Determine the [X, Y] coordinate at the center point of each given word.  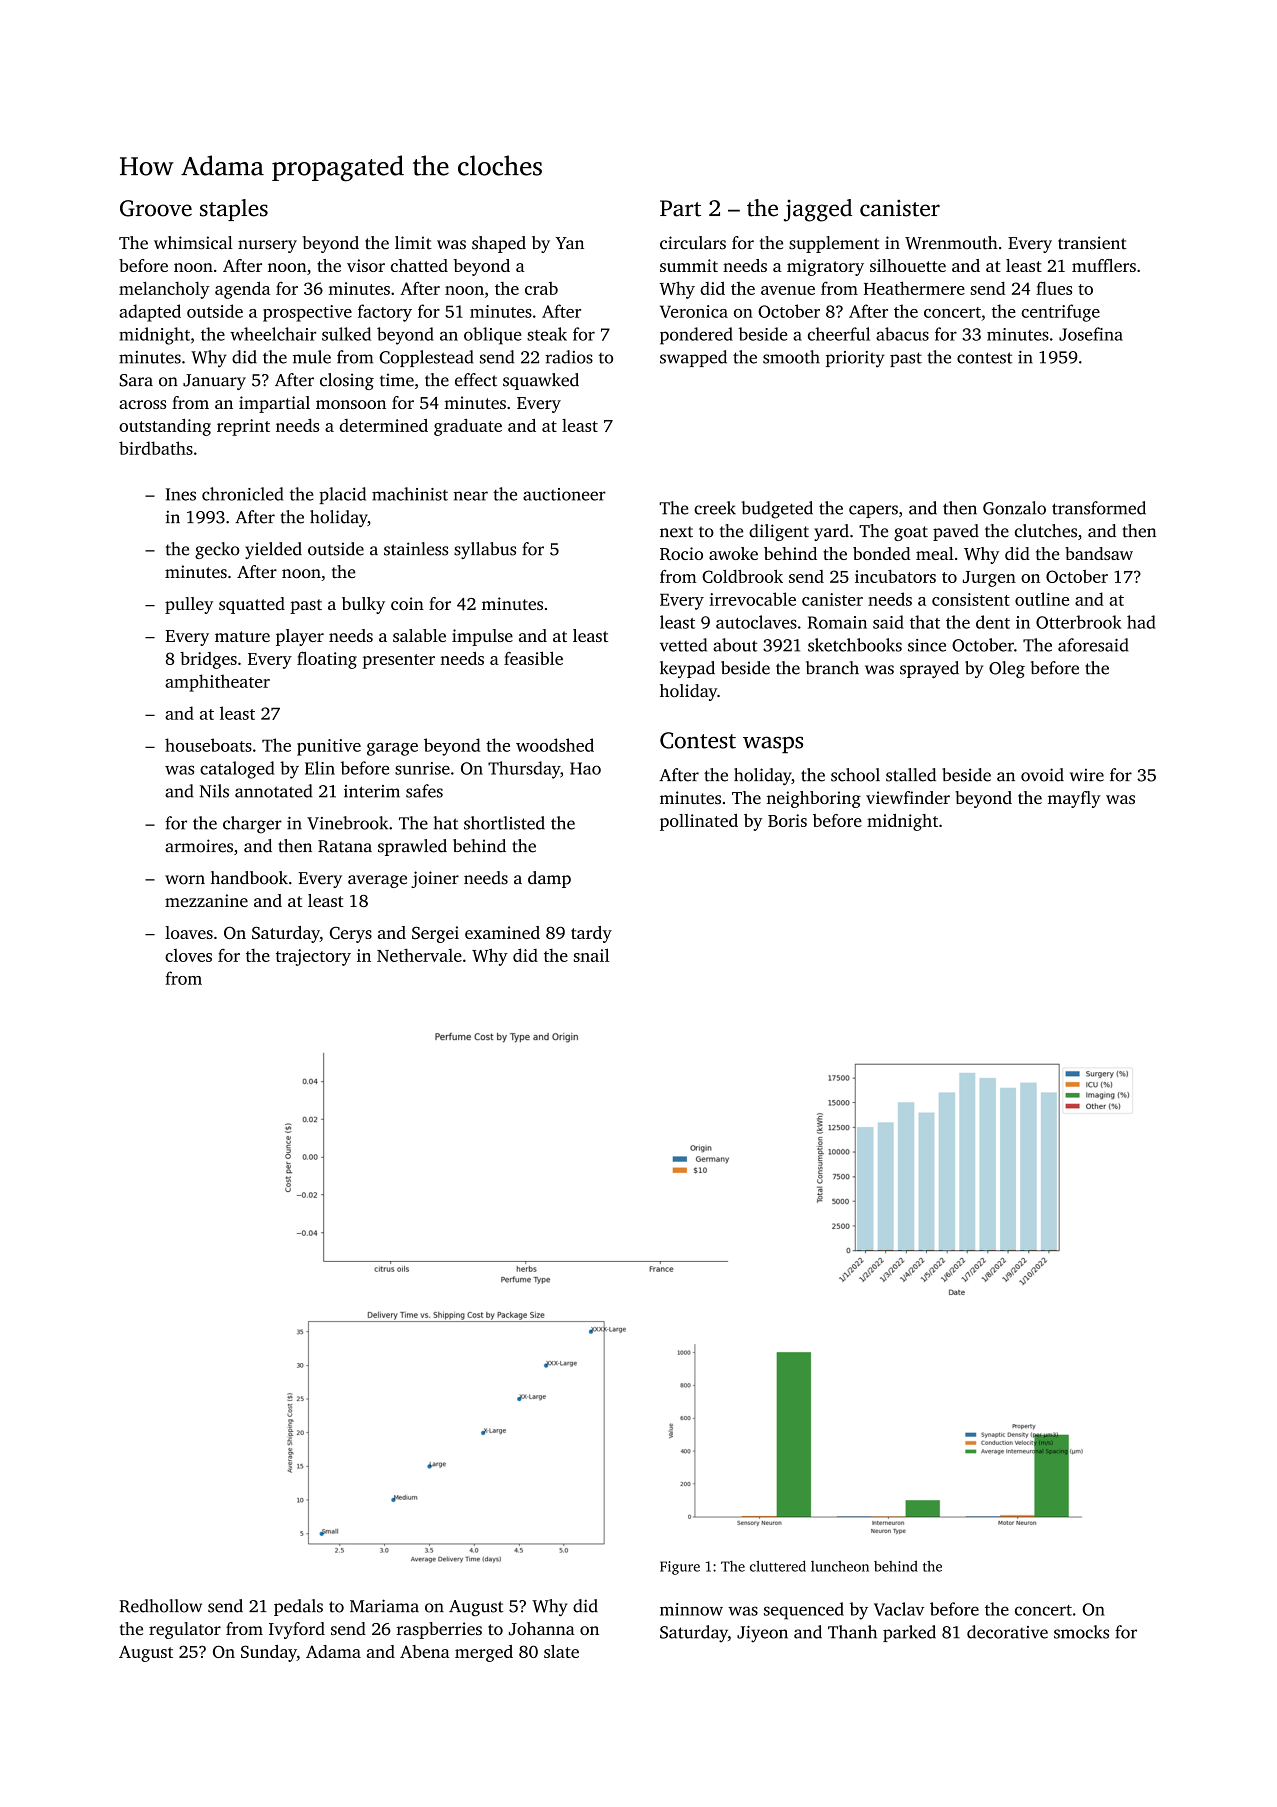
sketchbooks [855, 645]
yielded [273, 550]
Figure [680, 1568]
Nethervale [419, 955]
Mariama [384, 1606]
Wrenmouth [951, 243]
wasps [773, 744]
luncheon [840, 1566]
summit [689, 265]
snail [591, 955]
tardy [591, 934]
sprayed [929, 669]
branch [832, 668]
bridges [208, 660]
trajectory [313, 957]
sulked [346, 334]
